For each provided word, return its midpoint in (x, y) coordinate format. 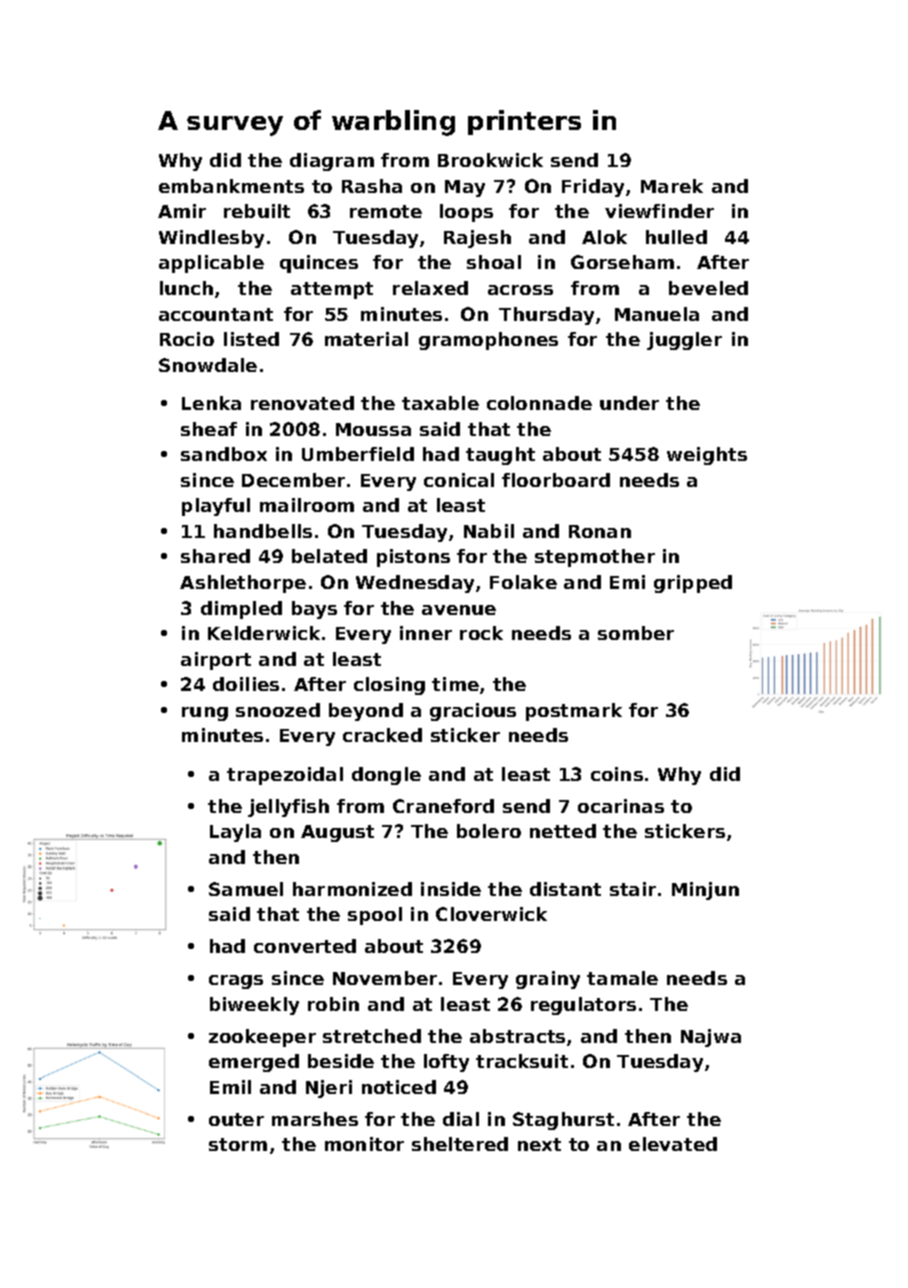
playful (216, 507)
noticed (399, 1087)
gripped (693, 584)
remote (386, 211)
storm (238, 1144)
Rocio (187, 339)
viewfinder (659, 211)
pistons (413, 558)
